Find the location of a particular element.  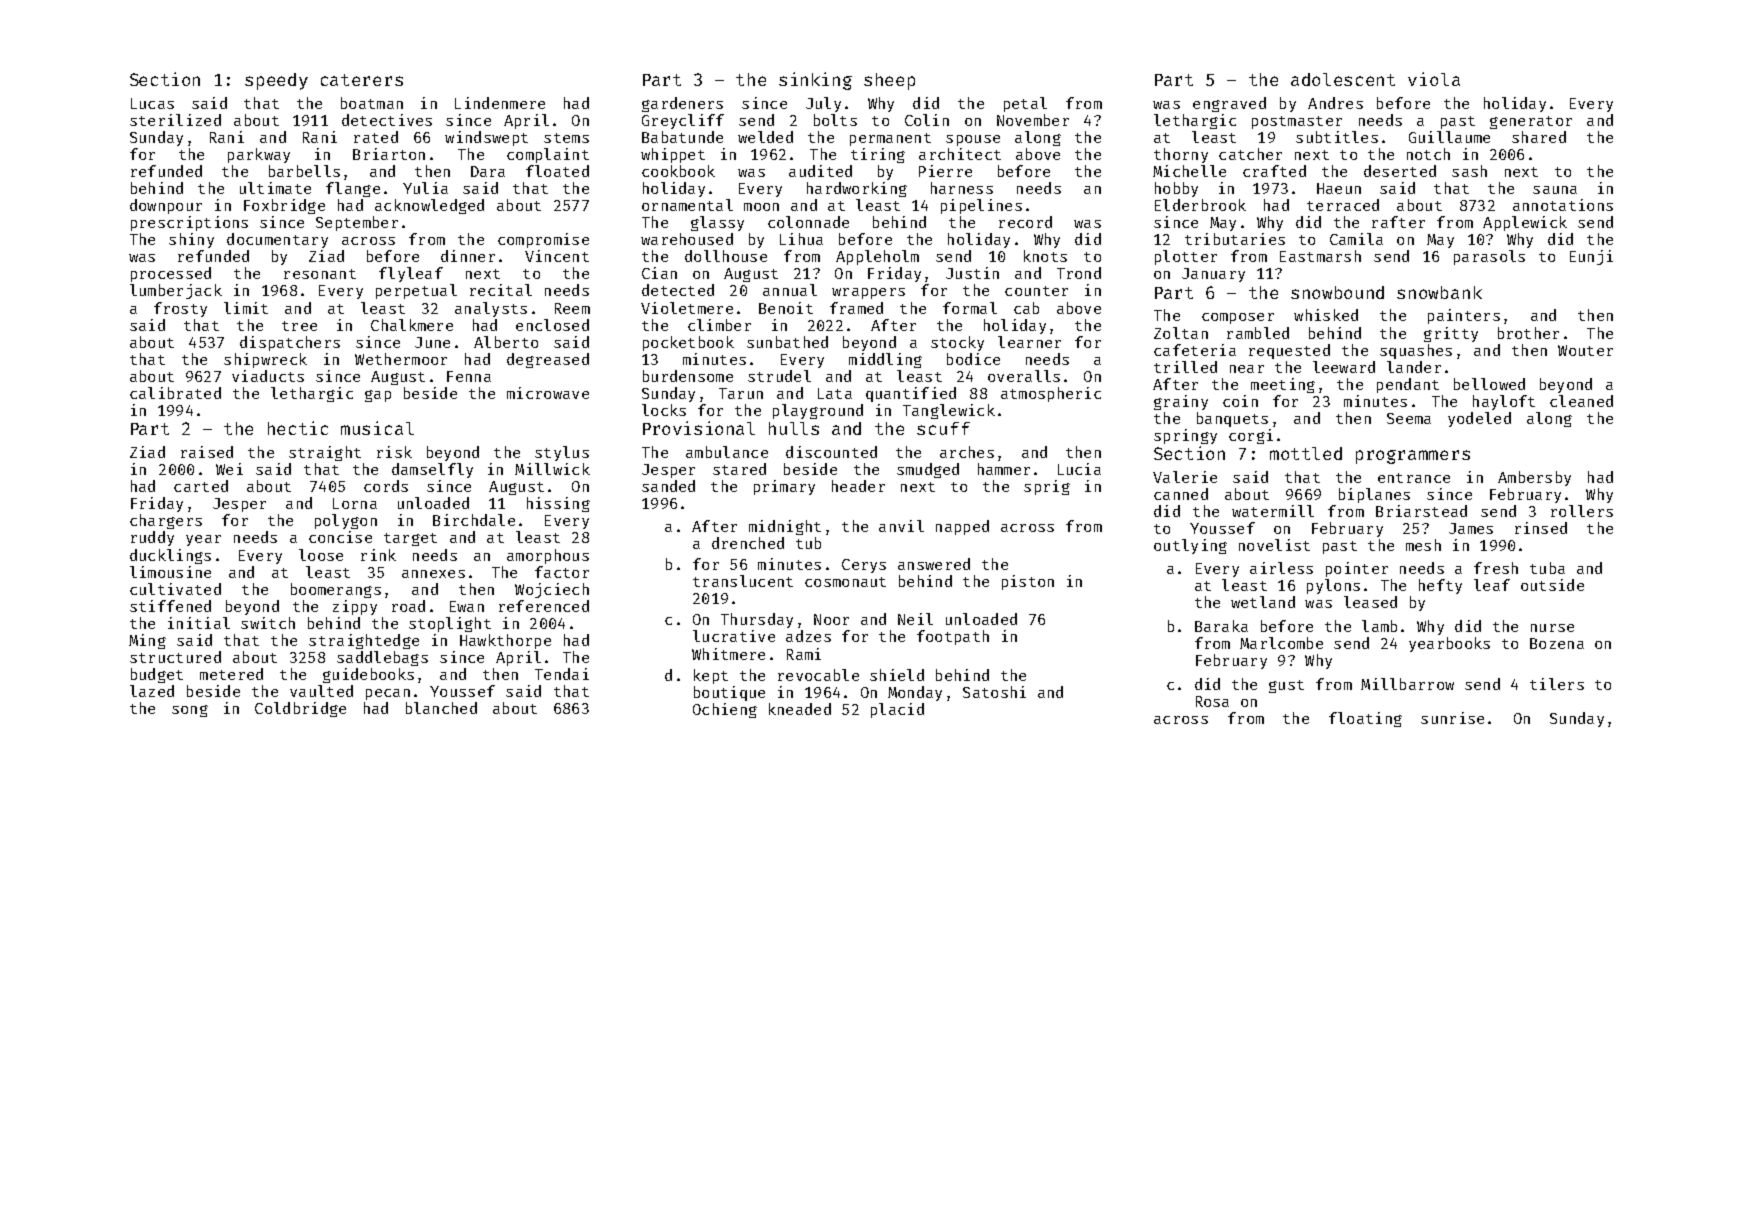

speedy is located at coordinates (276, 81).
